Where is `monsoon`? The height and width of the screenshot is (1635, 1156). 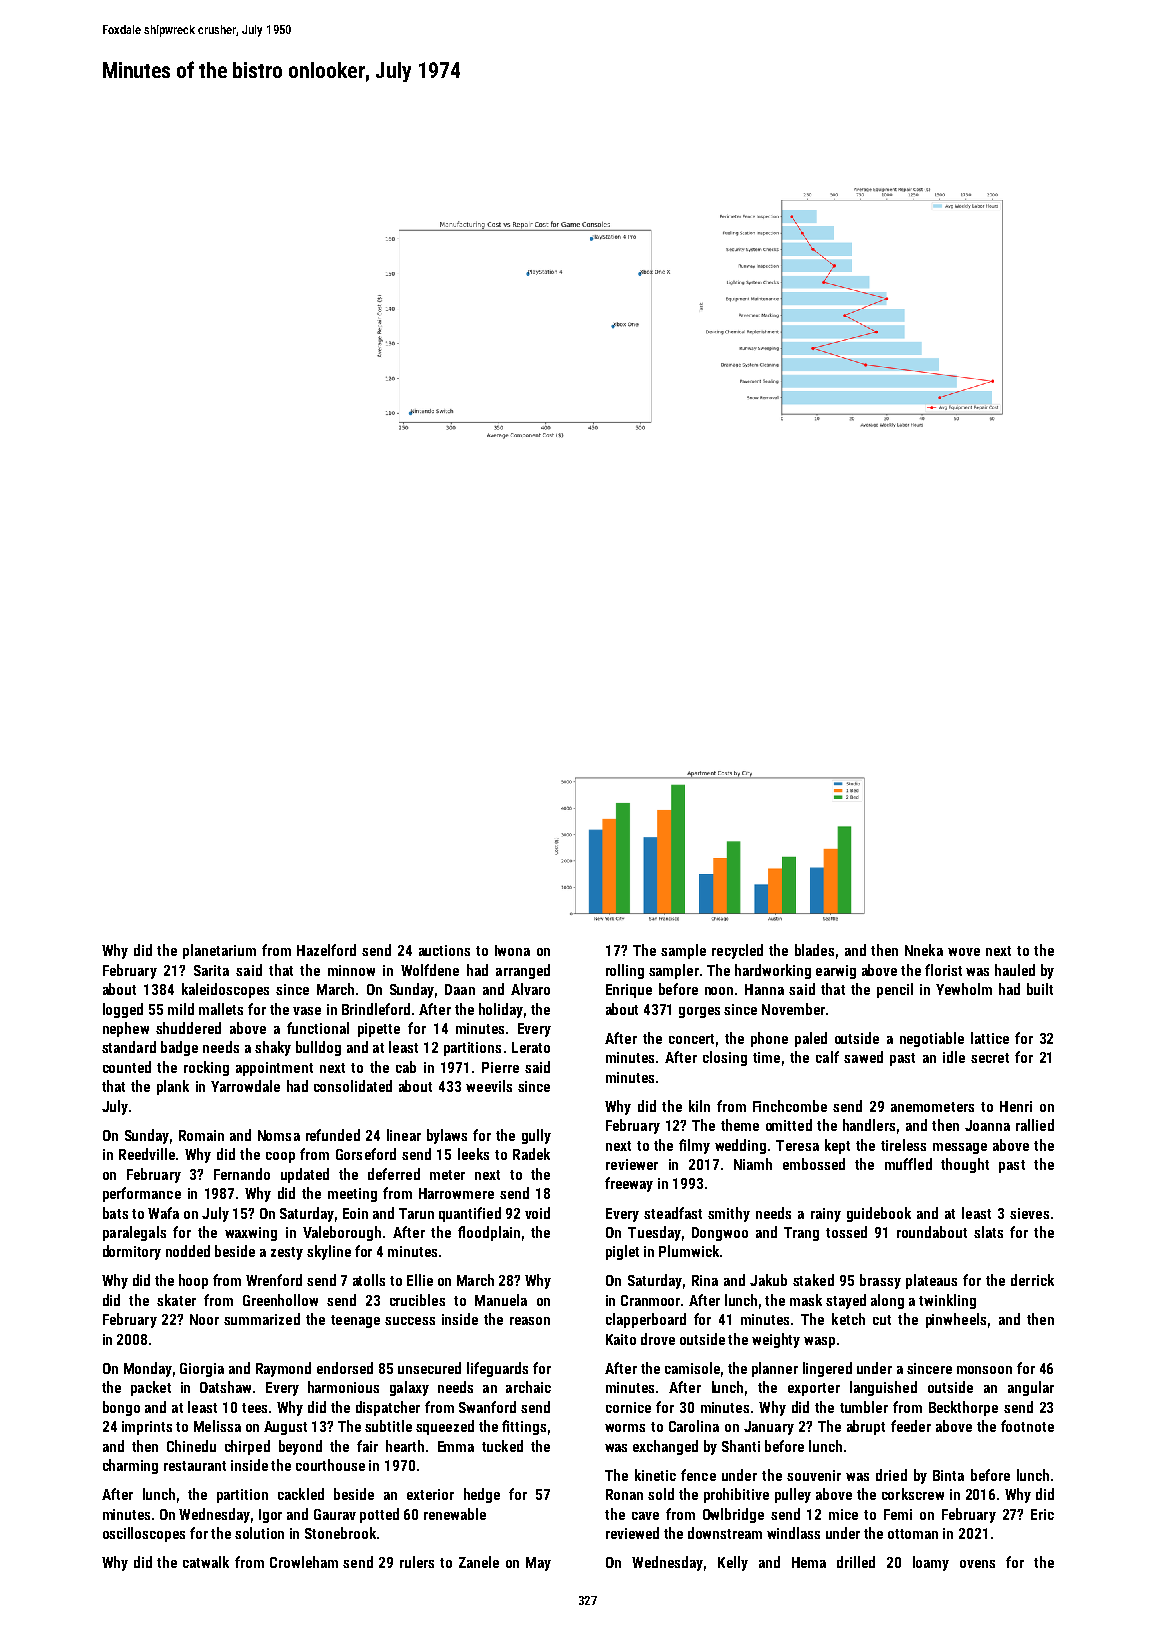
monsoon is located at coordinates (984, 1370).
